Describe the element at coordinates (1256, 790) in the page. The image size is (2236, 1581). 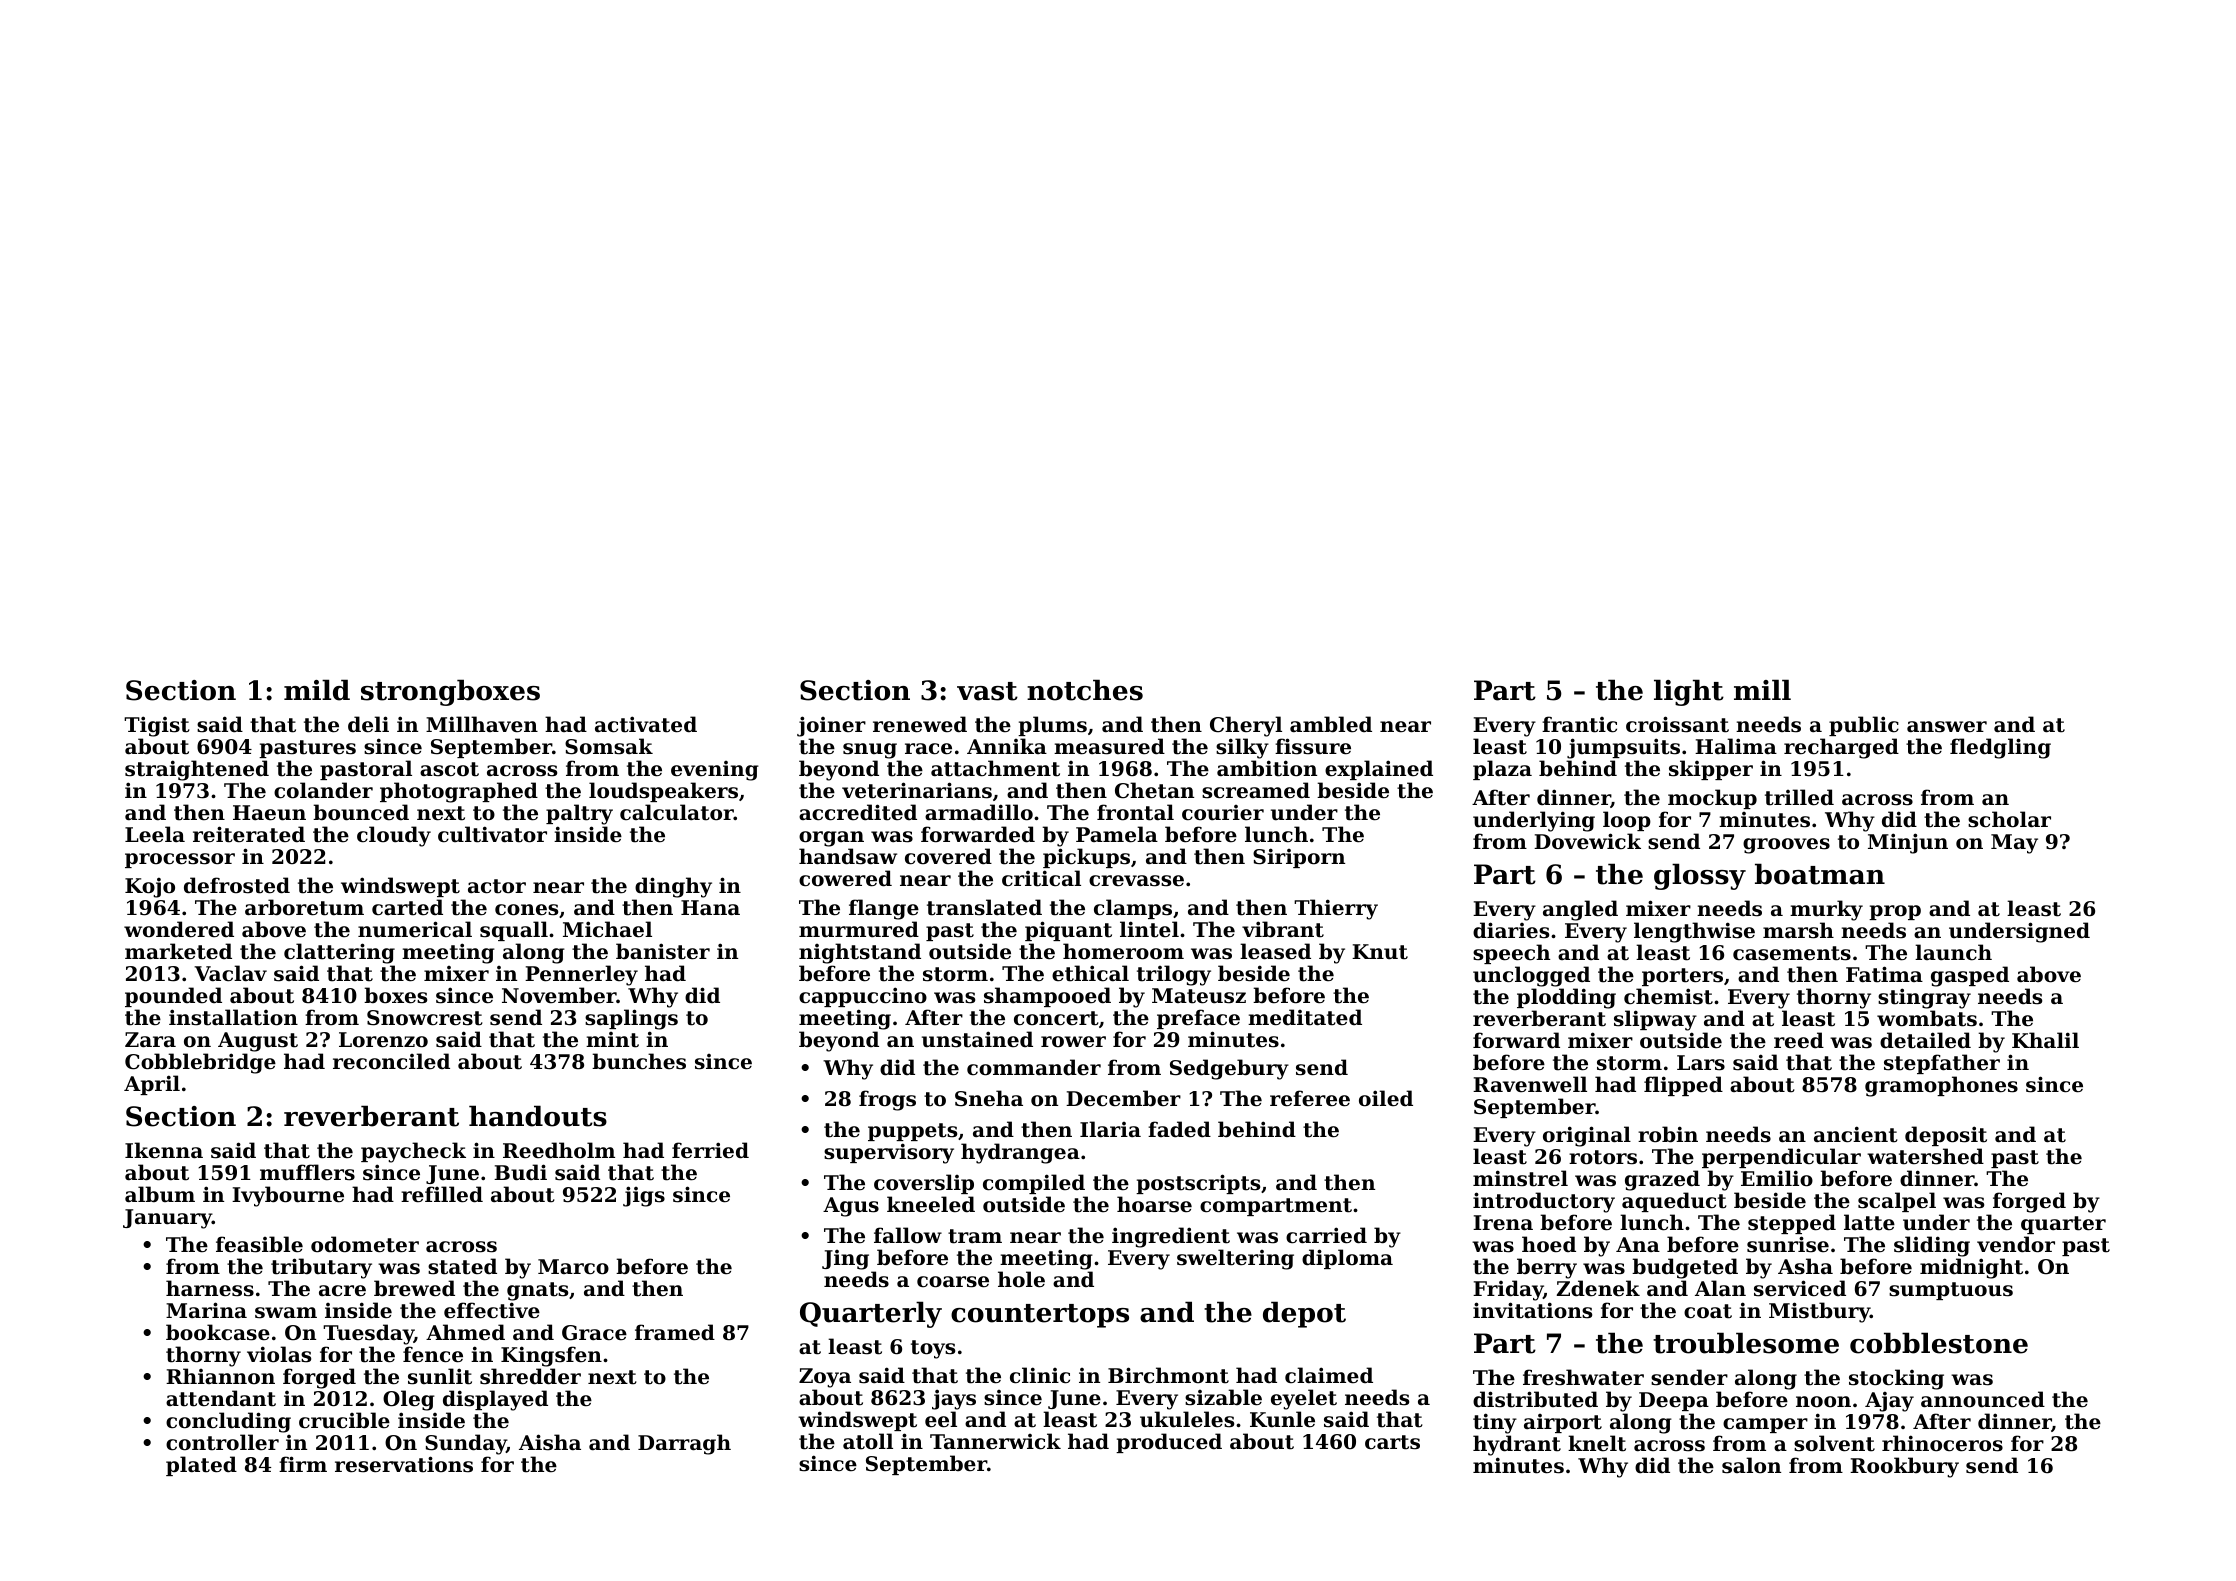
I see `screamed` at that location.
